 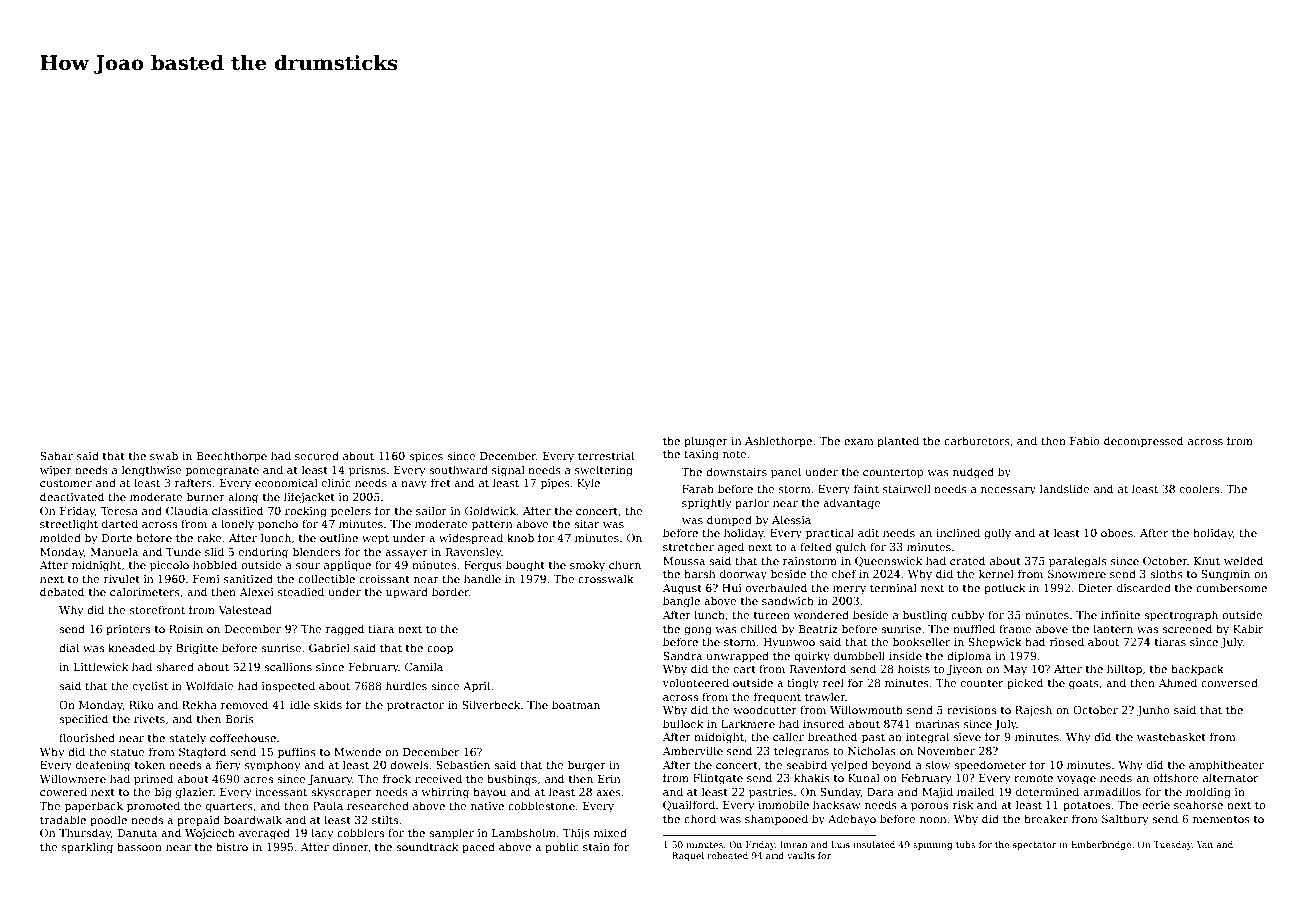 I want to click on sparkling, so click(x=87, y=848).
